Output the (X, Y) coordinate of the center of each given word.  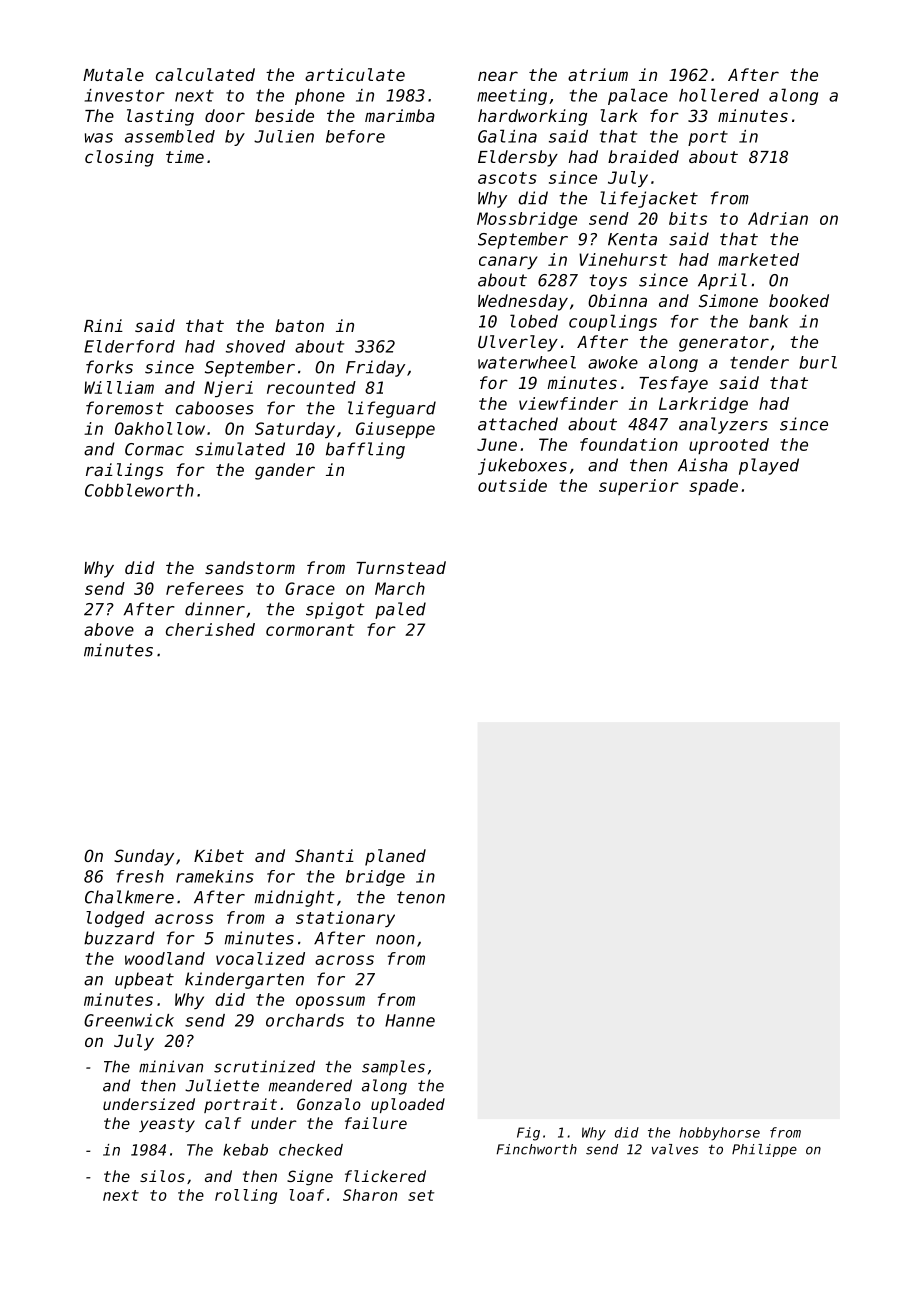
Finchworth (537, 1149)
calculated (205, 74)
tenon (421, 897)
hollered (719, 95)
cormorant (310, 630)
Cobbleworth (139, 490)
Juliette (222, 1085)
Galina (507, 136)
